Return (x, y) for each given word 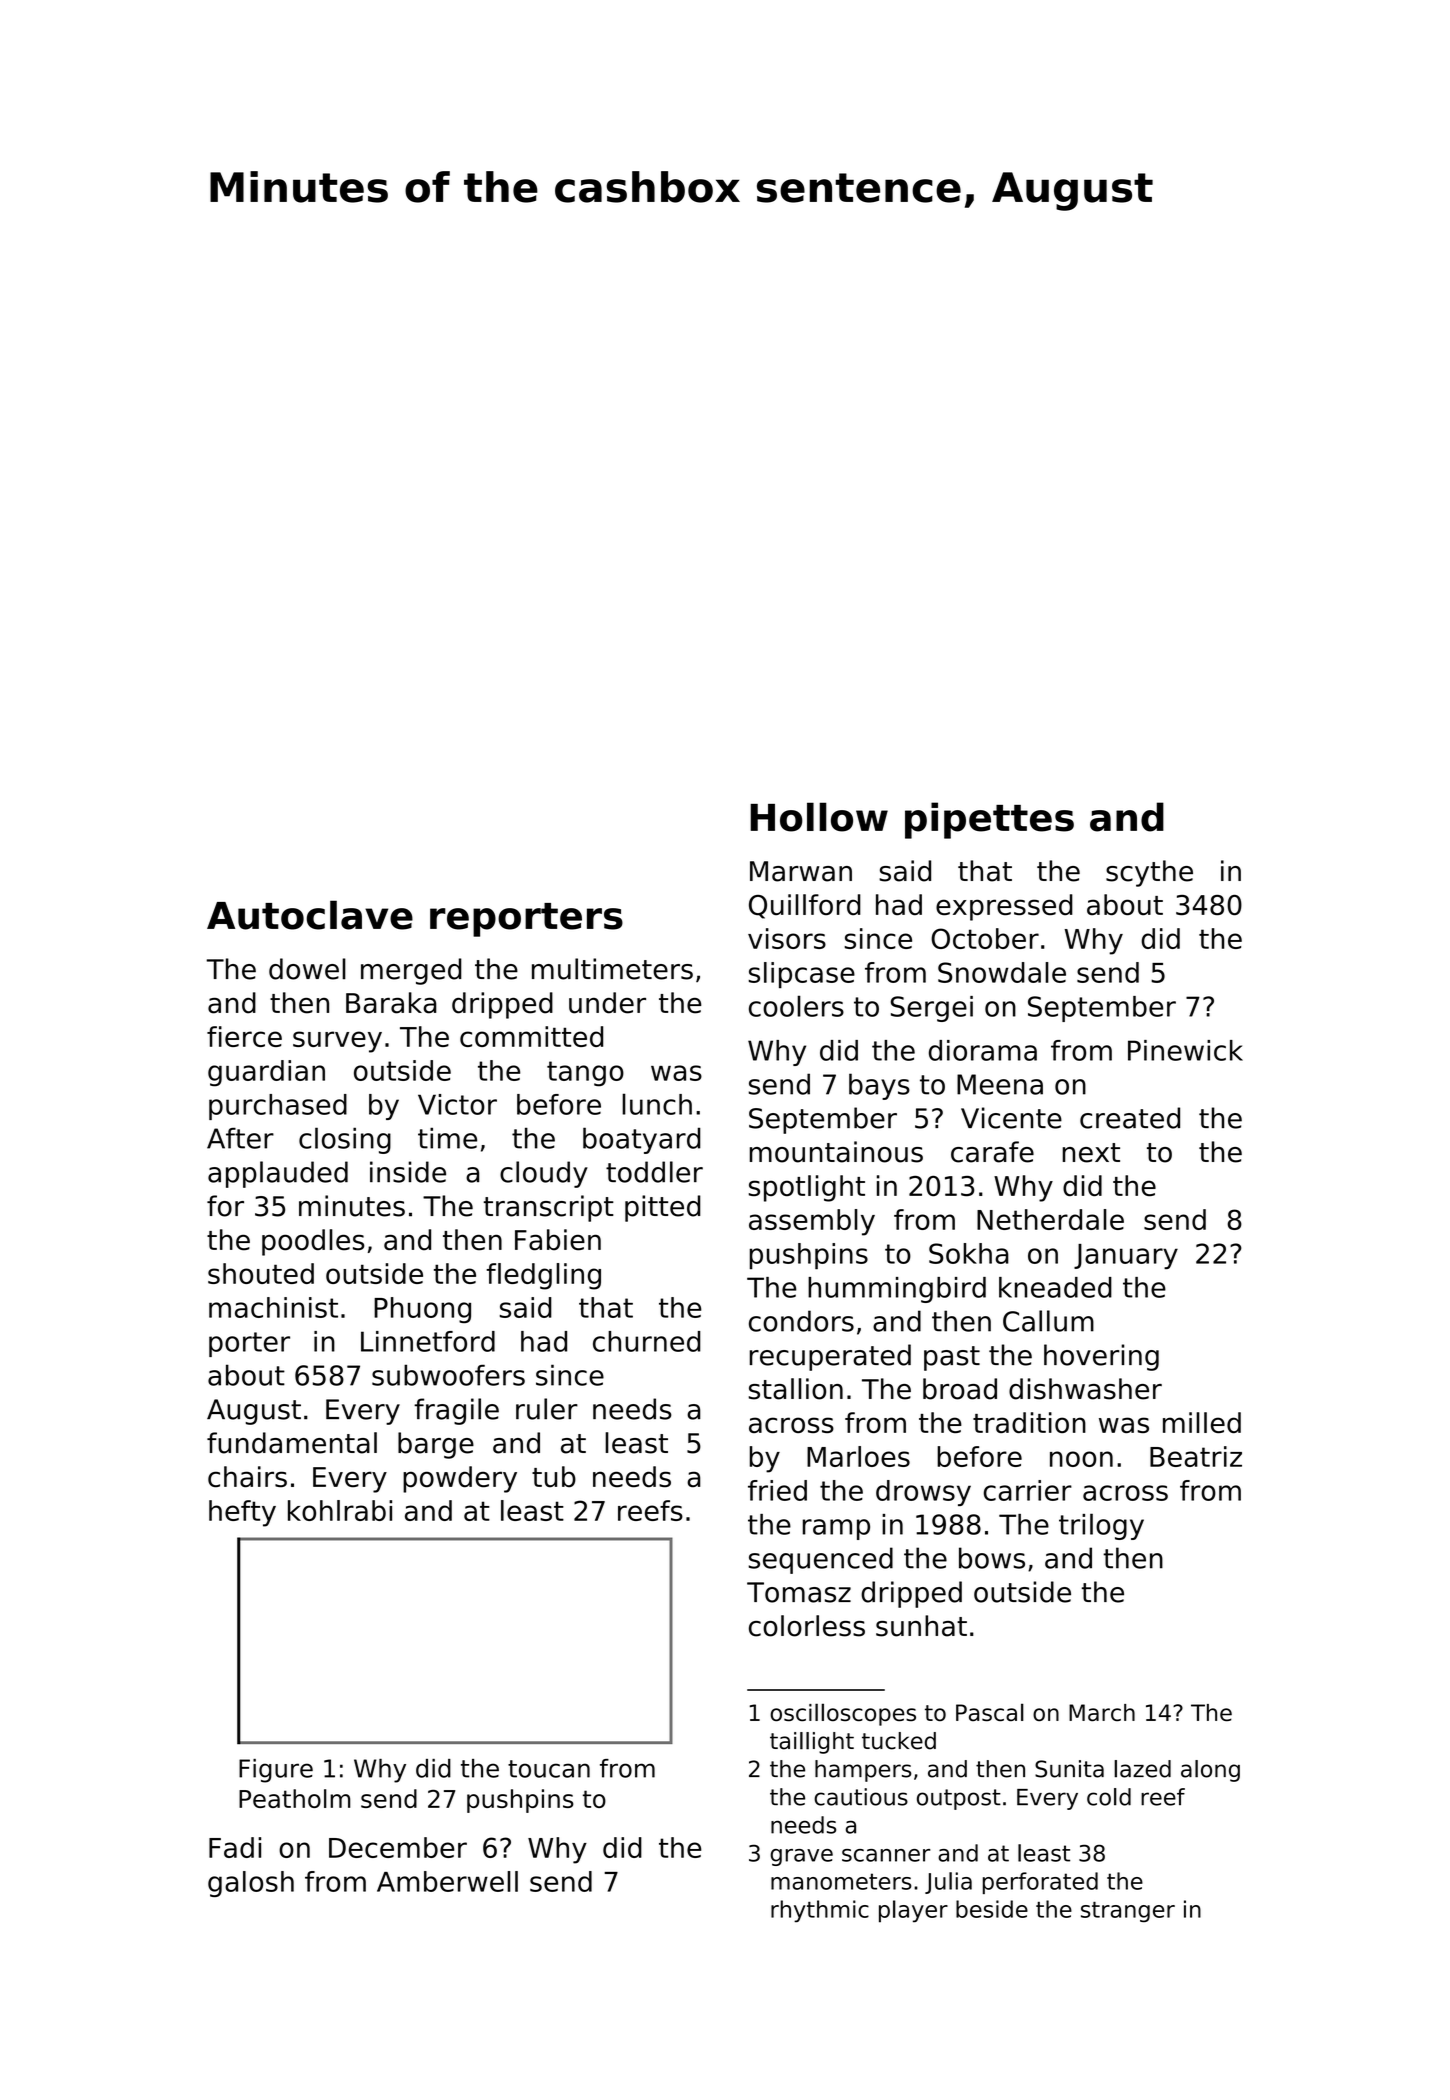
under (607, 1003)
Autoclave (310, 915)
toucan (549, 1769)
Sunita (1069, 1769)
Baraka (391, 1003)
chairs (247, 1477)
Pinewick (1185, 1050)
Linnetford (428, 1341)
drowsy (923, 1493)
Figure (276, 1771)
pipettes (989, 820)
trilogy (1101, 1526)
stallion (796, 1389)
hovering (1101, 1357)
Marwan (801, 871)
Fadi (235, 1847)
